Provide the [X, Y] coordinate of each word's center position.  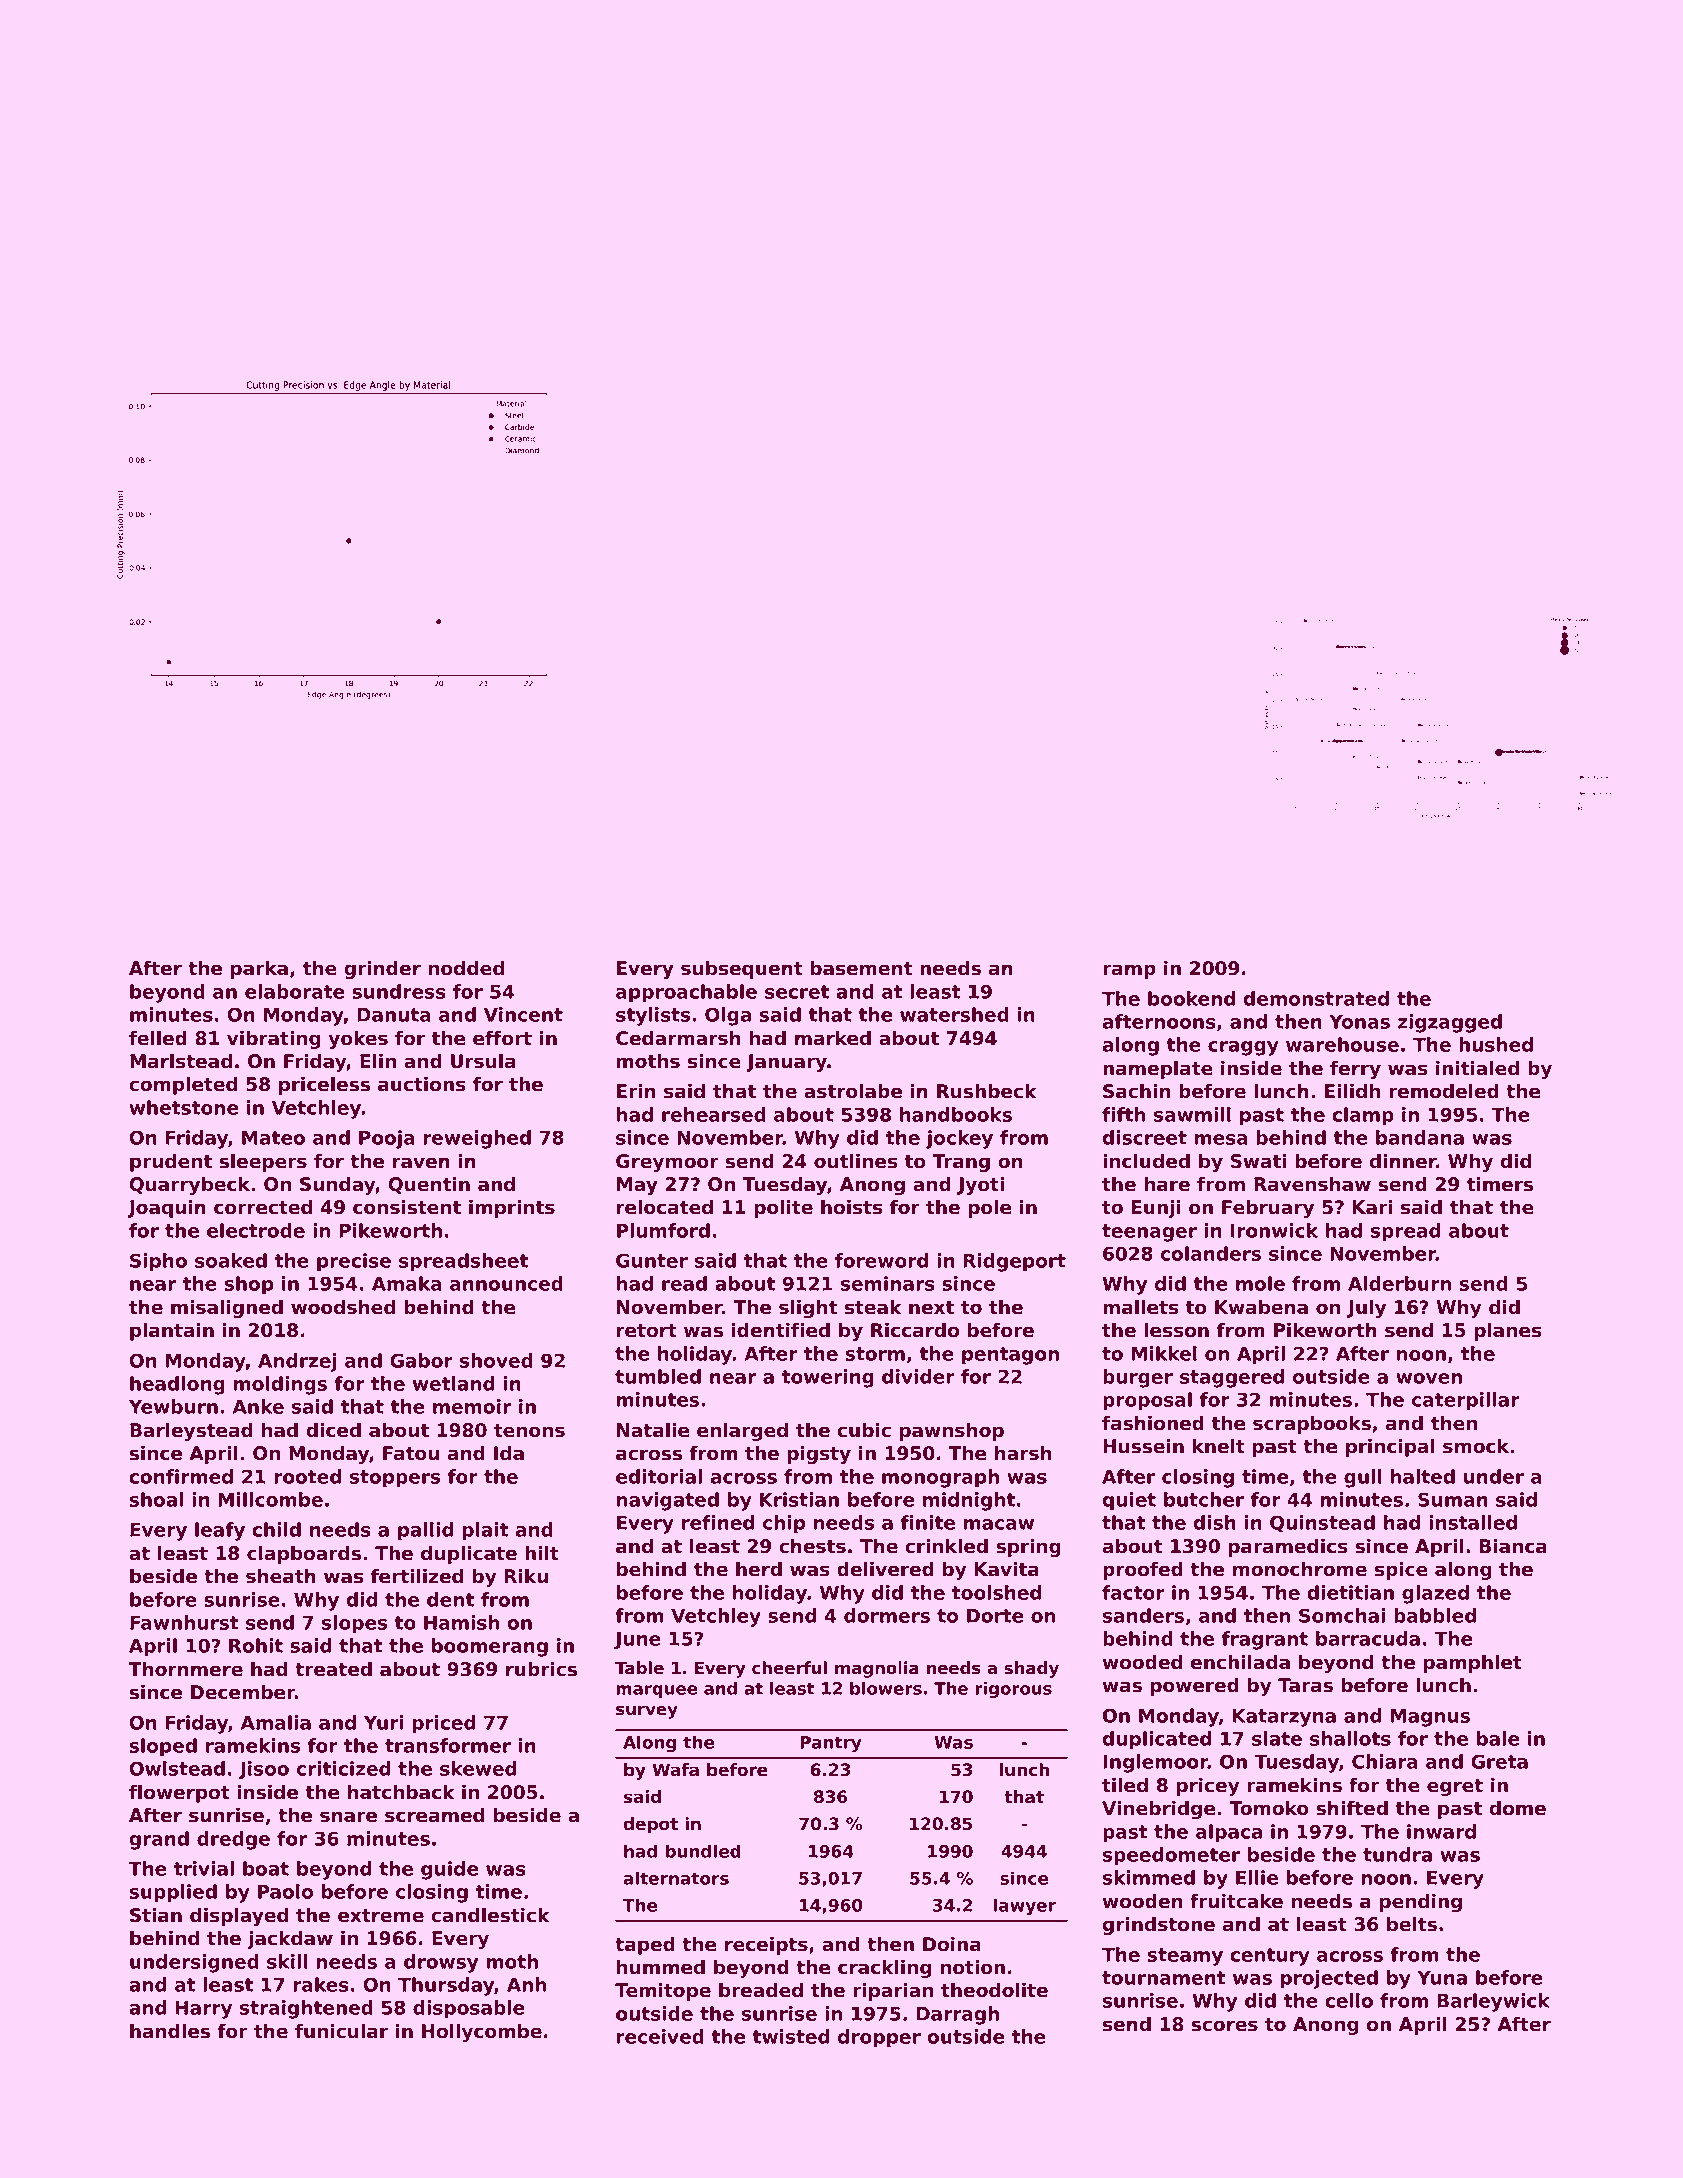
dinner [1403, 1161]
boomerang [490, 1647]
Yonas [1359, 1022]
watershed [954, 1014]
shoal [156, 1499]
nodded [466, 968]
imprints [512, 1208]
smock [1476, 1446]
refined [718, 1522]
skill [287, 1961]
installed [1473, 1522]
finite [928, 1522]
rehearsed [714, 1114]
